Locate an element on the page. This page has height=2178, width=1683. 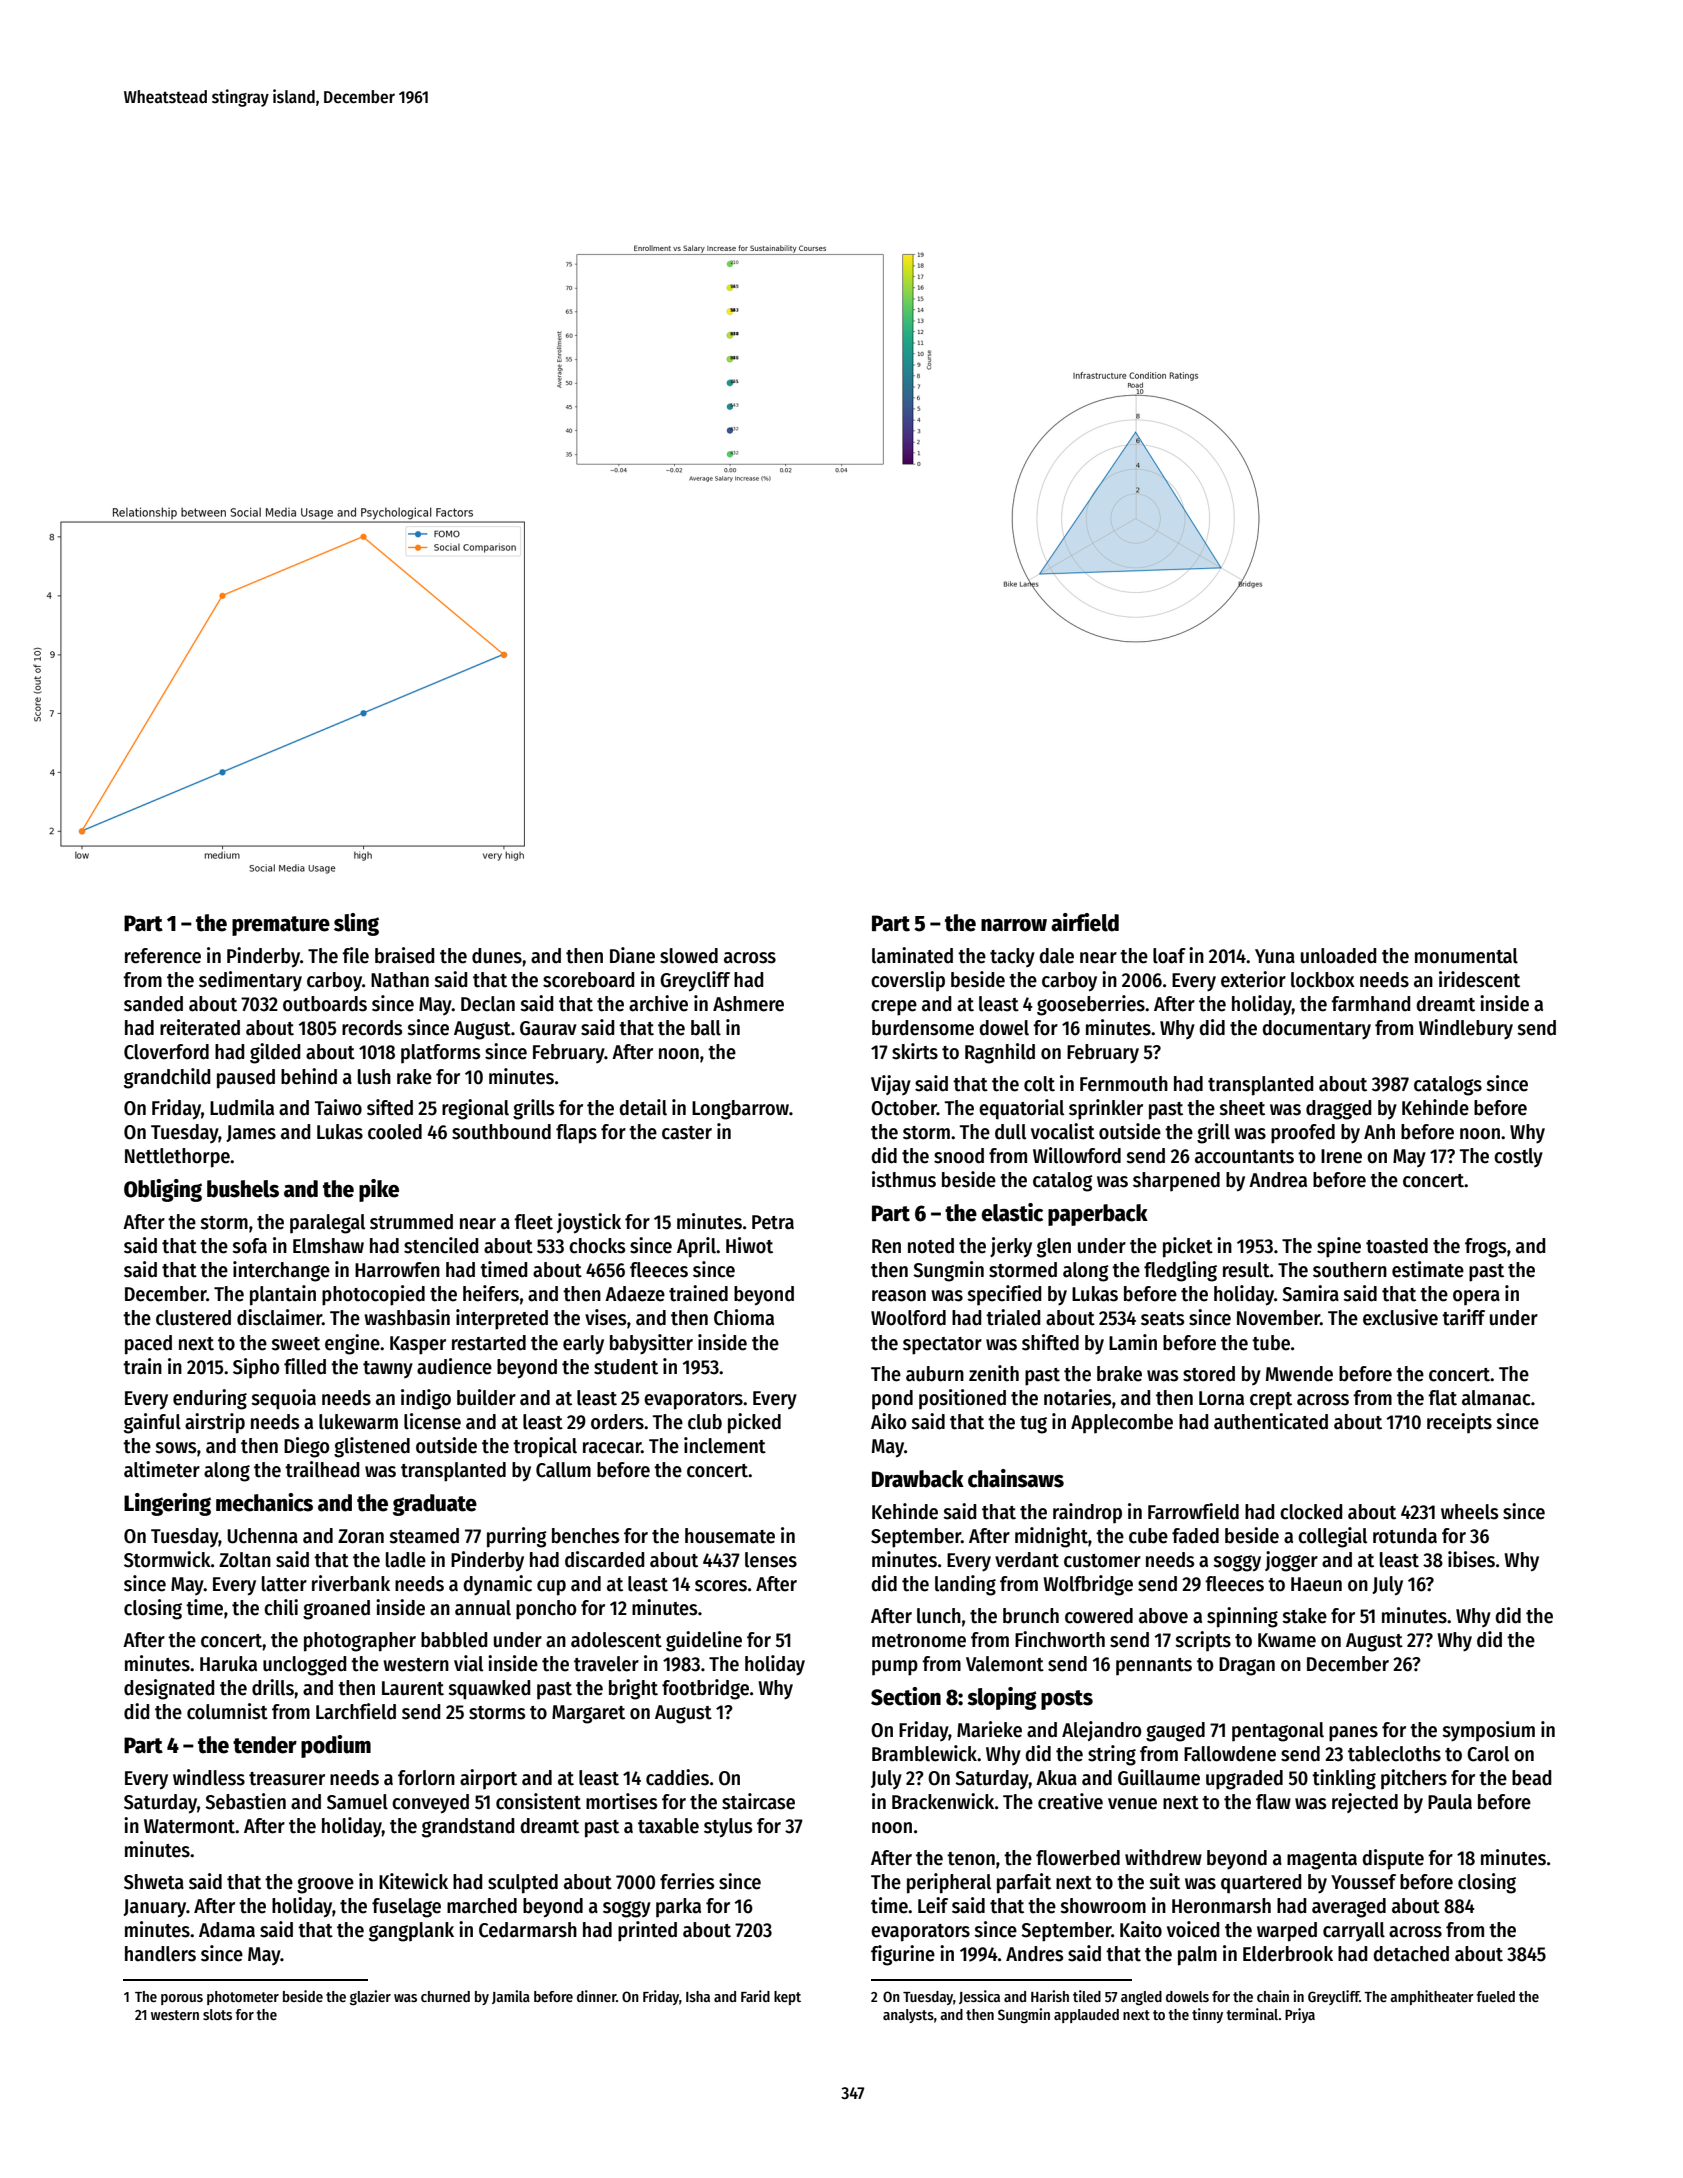
spine is located at coordinates (1339, 1247).
